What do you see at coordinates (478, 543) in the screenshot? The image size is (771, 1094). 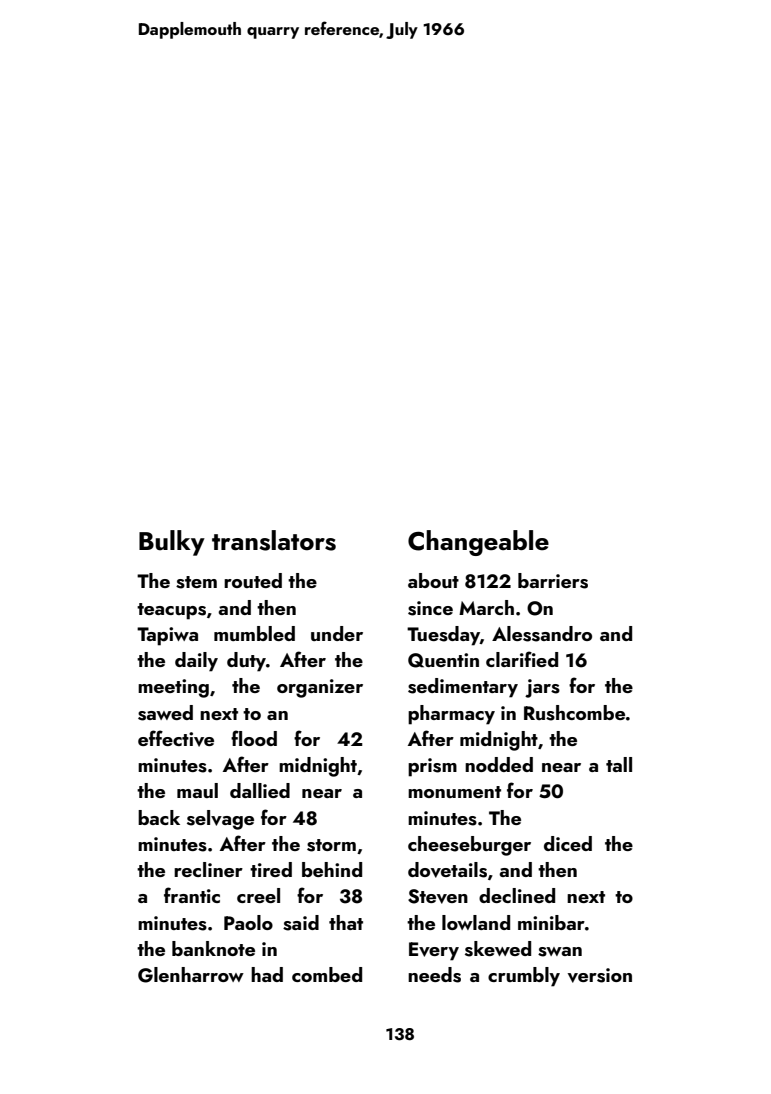 I see `Changeable` at bounding box center [478, 543].
